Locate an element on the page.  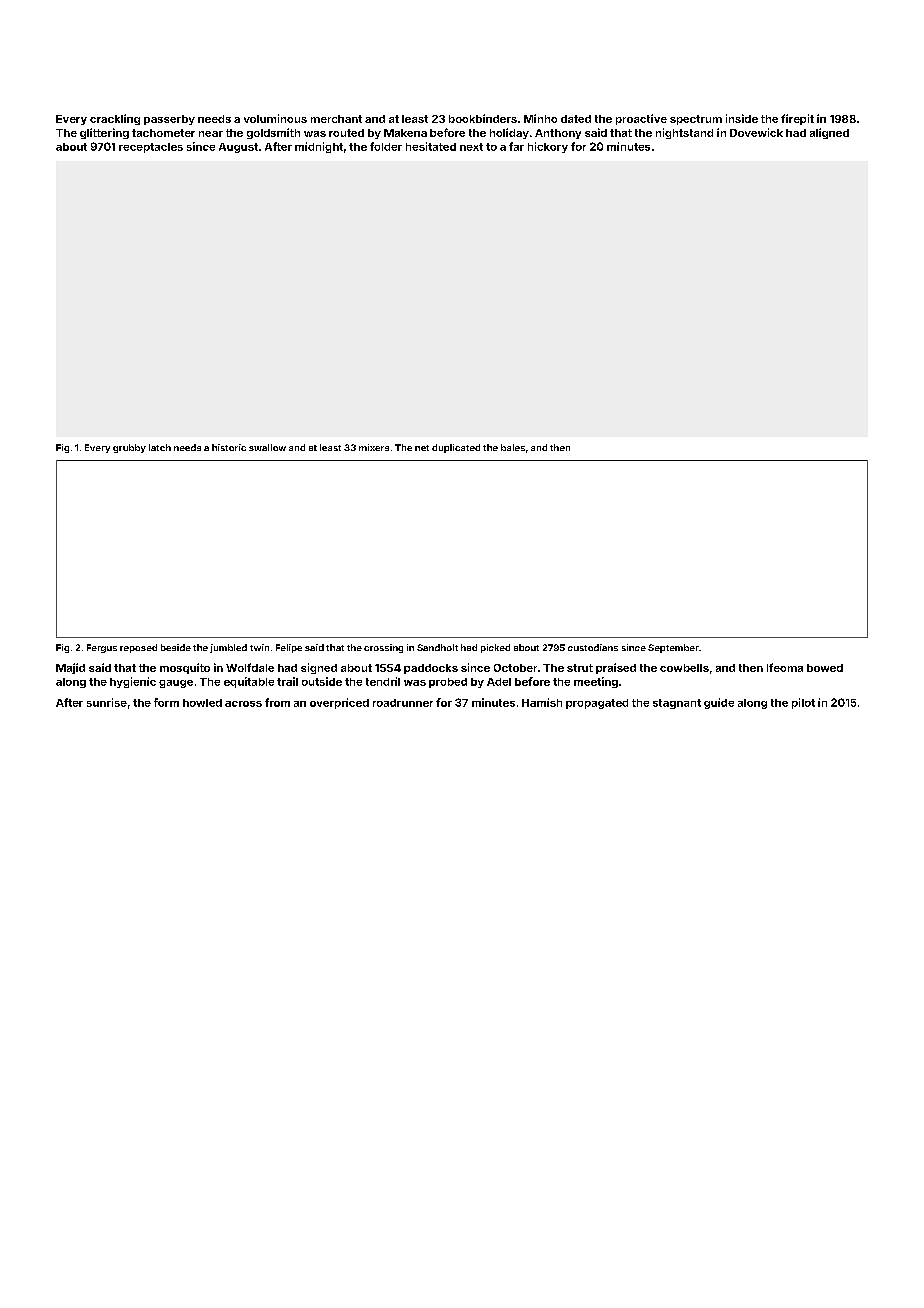
September is located at coordinates (673, 648).
